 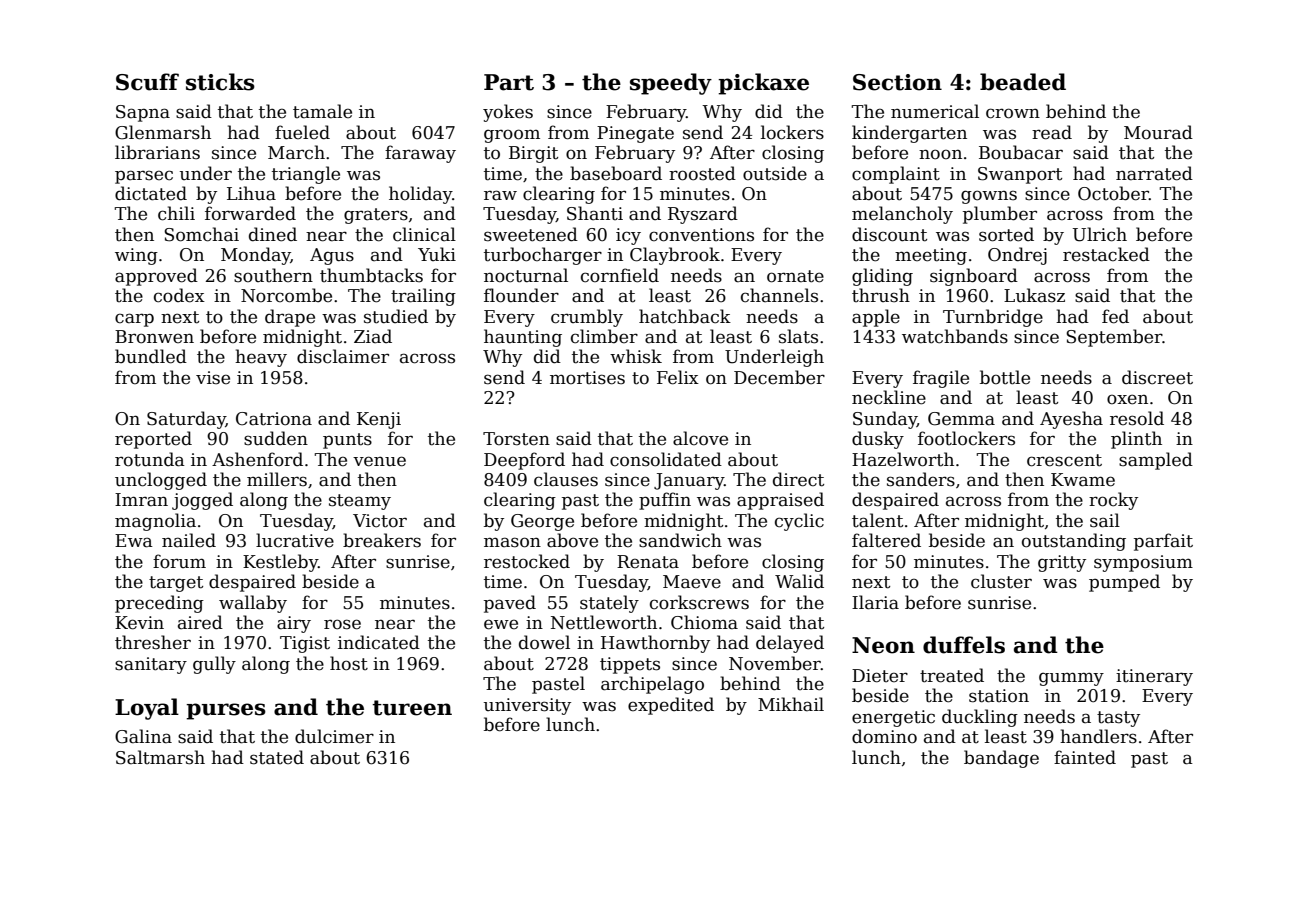 What do you see at coordinates (1083, 480) in the screenshot?
I see `Kwame` at bounding box center [1083, 480].
